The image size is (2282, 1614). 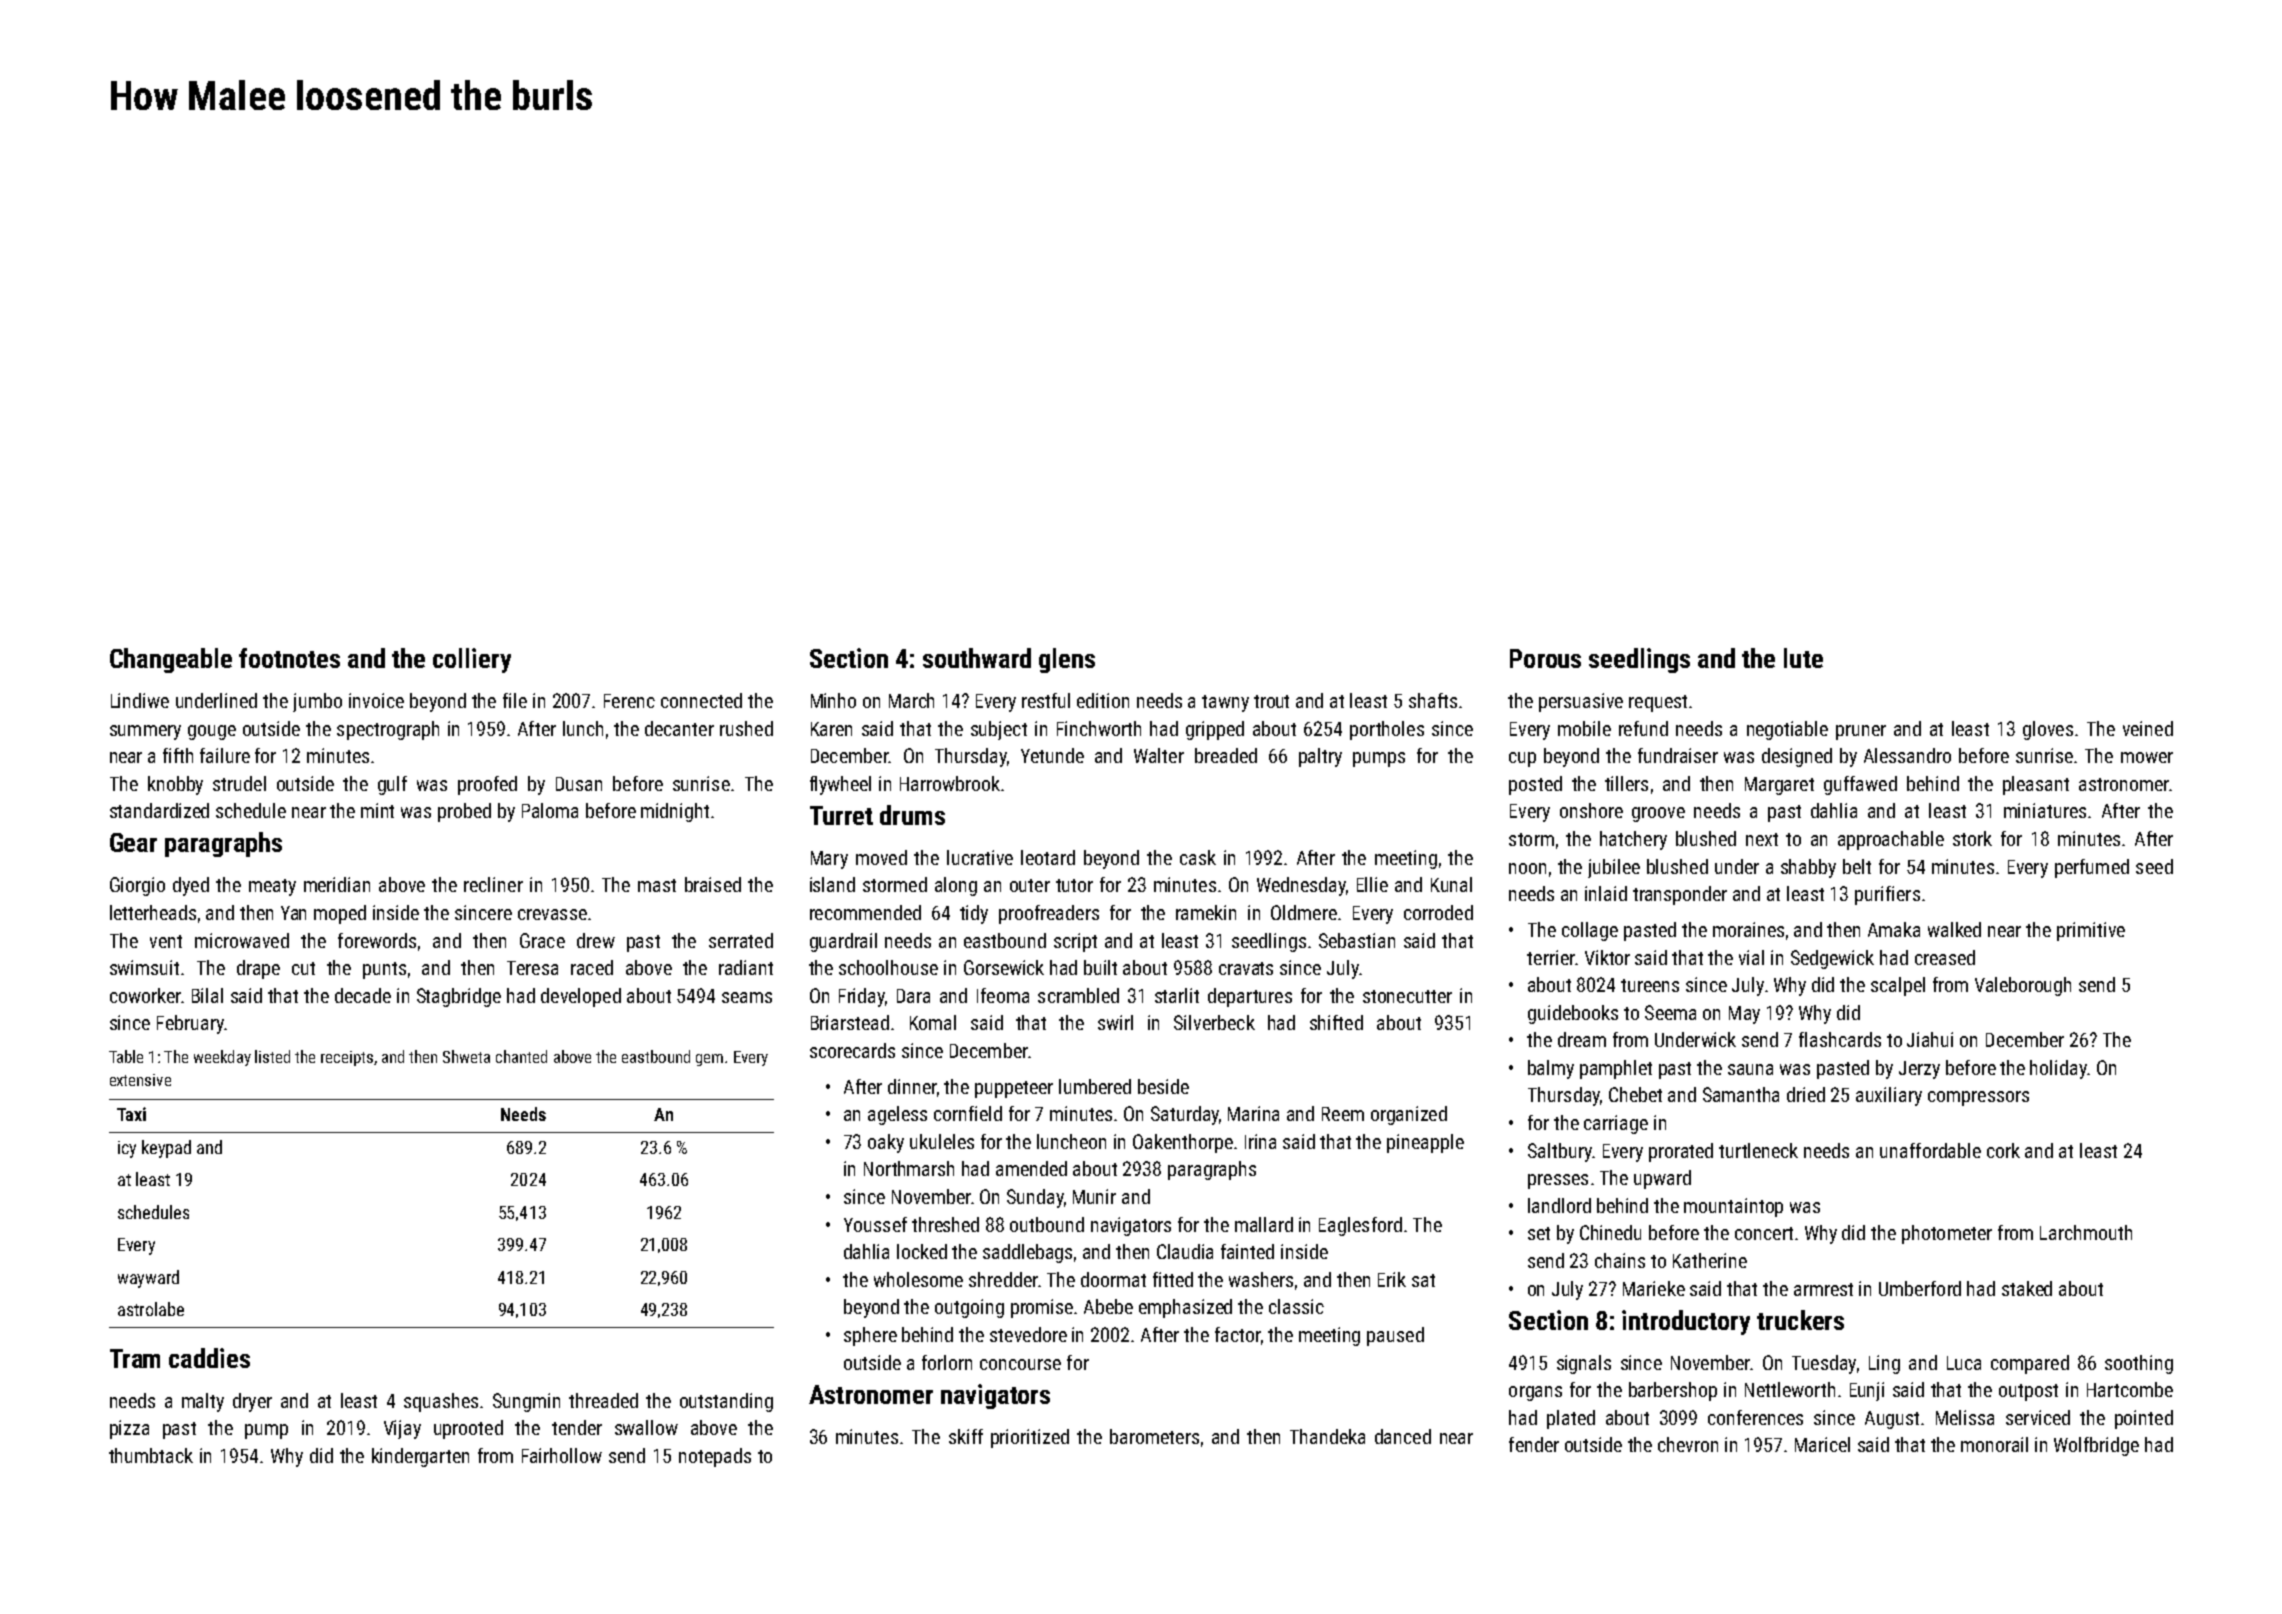 What do you see at coordinates (977, 658) in the image?
I see `southward` at bounding box center [977, 658].
